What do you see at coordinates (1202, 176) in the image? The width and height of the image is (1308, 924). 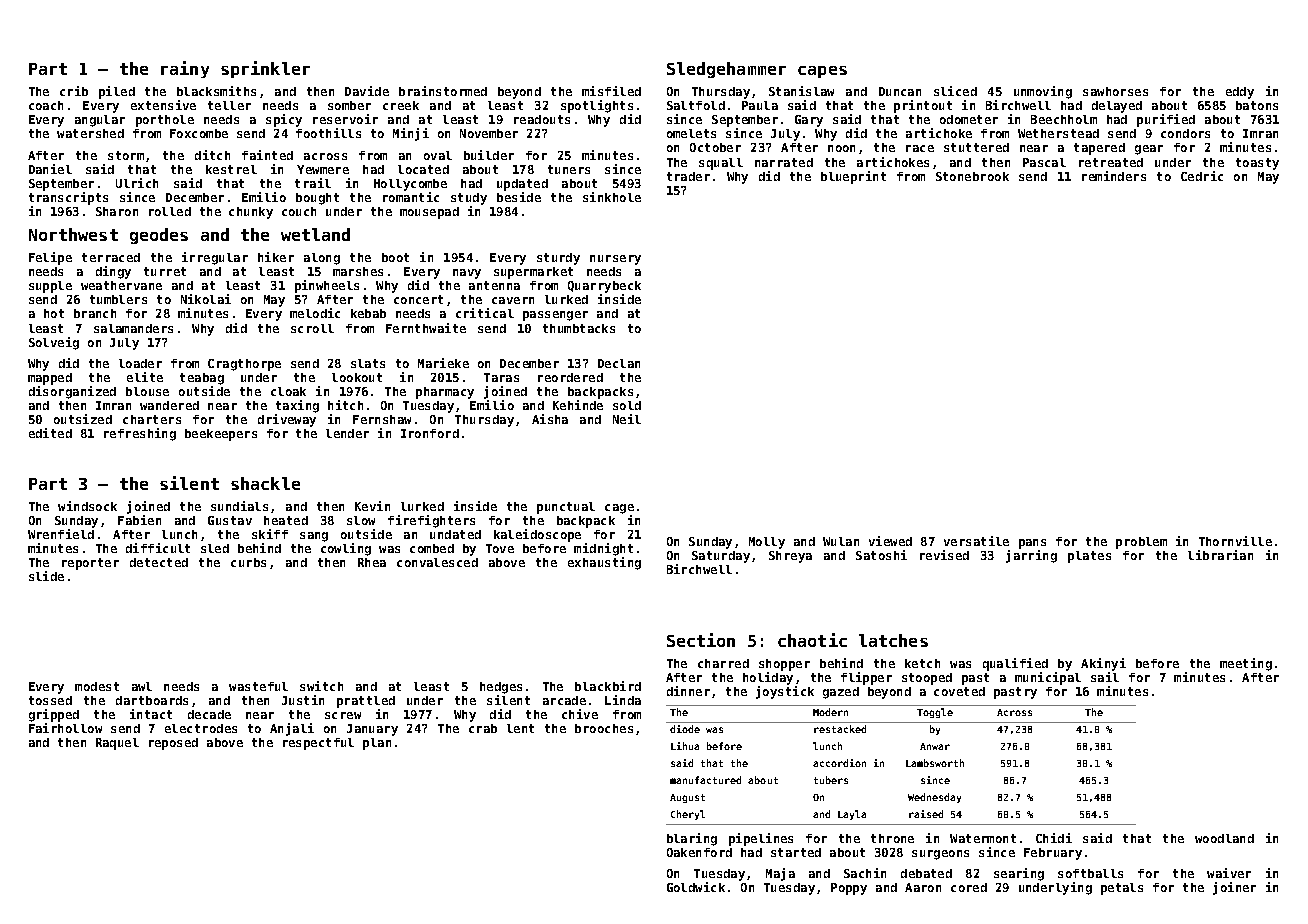 I see `Cedric` at bounding box center [1202, 176].
